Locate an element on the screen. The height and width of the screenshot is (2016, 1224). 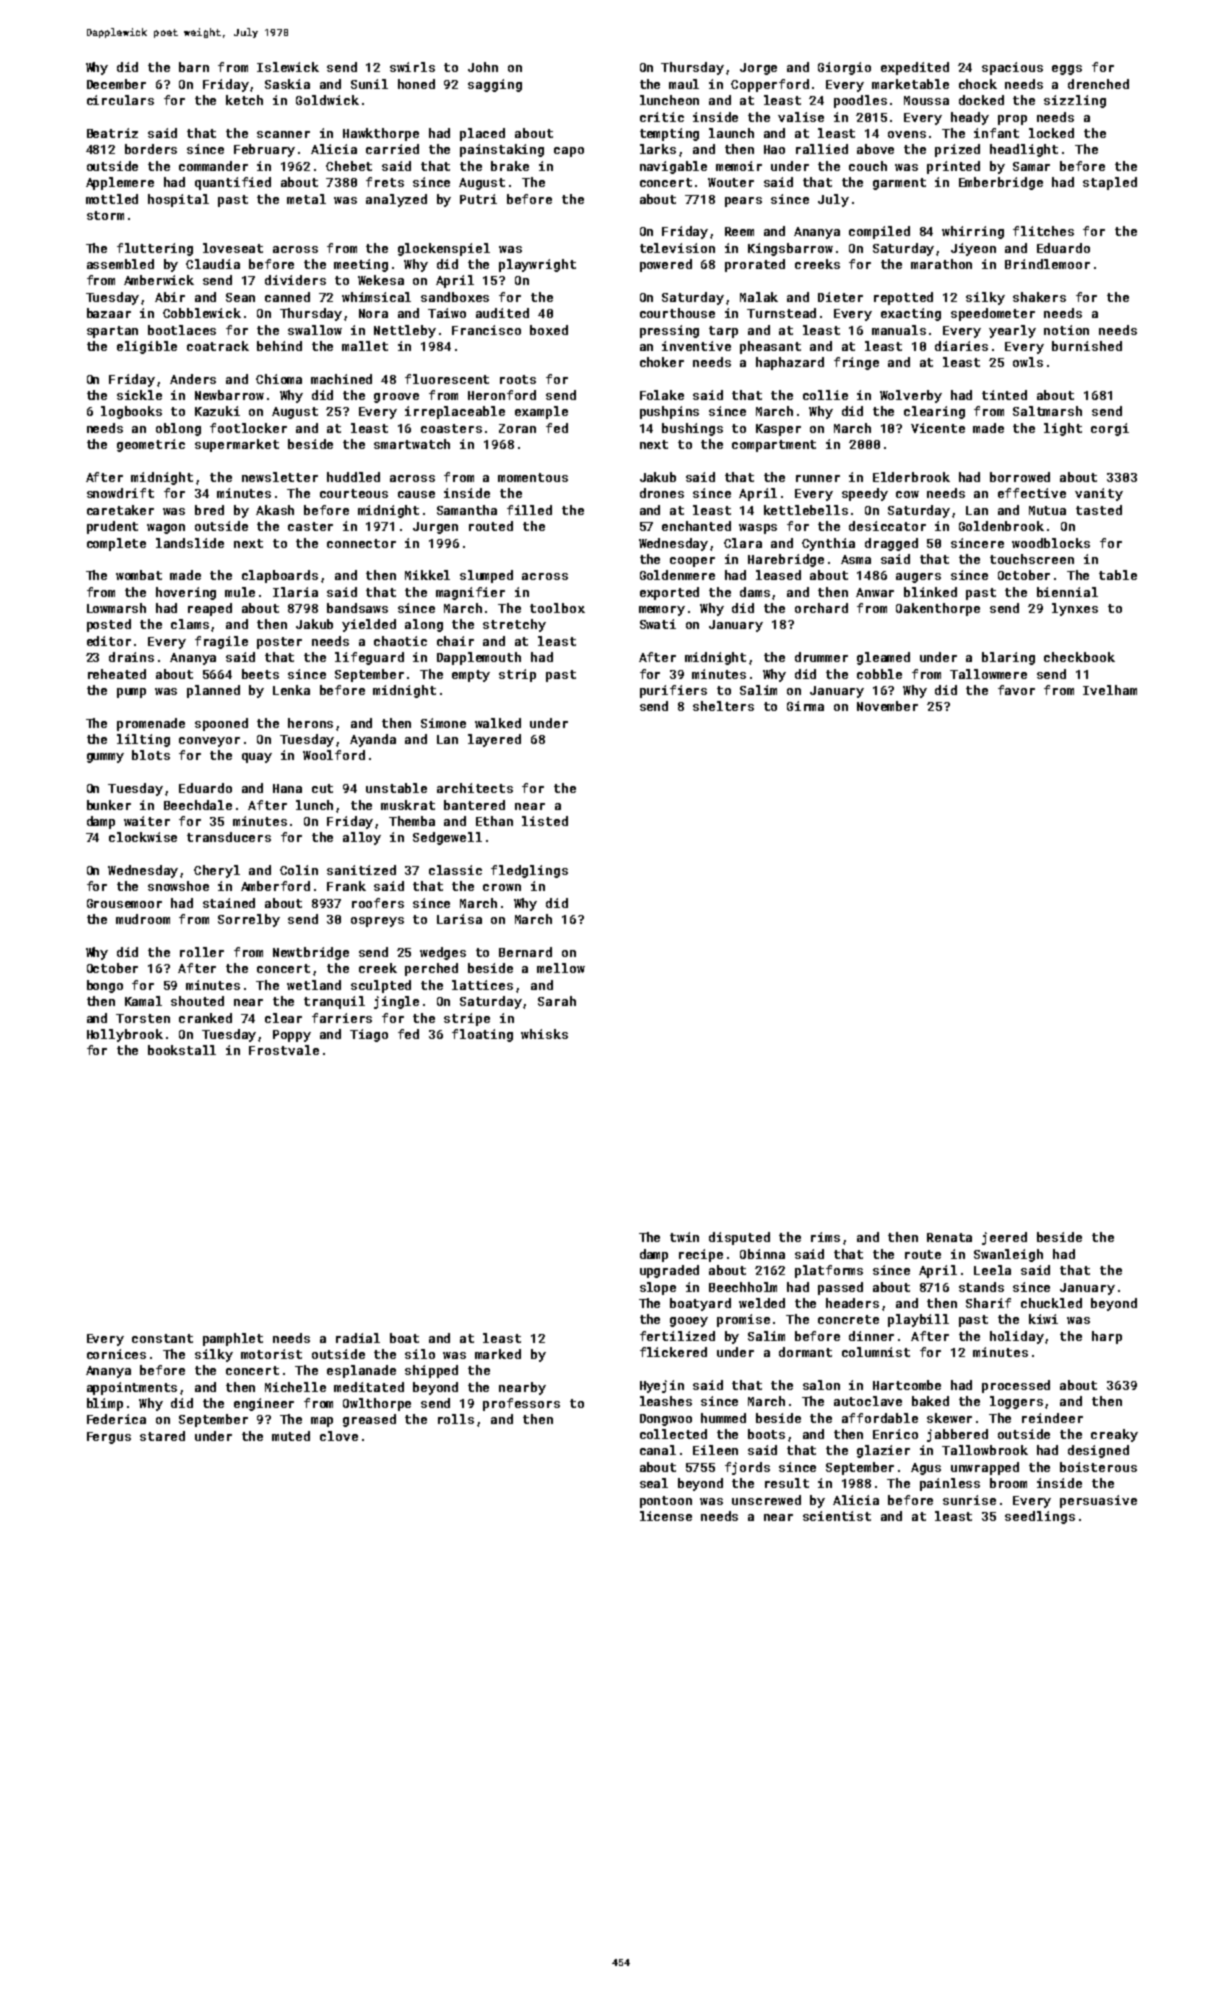
engineer is located at coordinates (264, 1404).
